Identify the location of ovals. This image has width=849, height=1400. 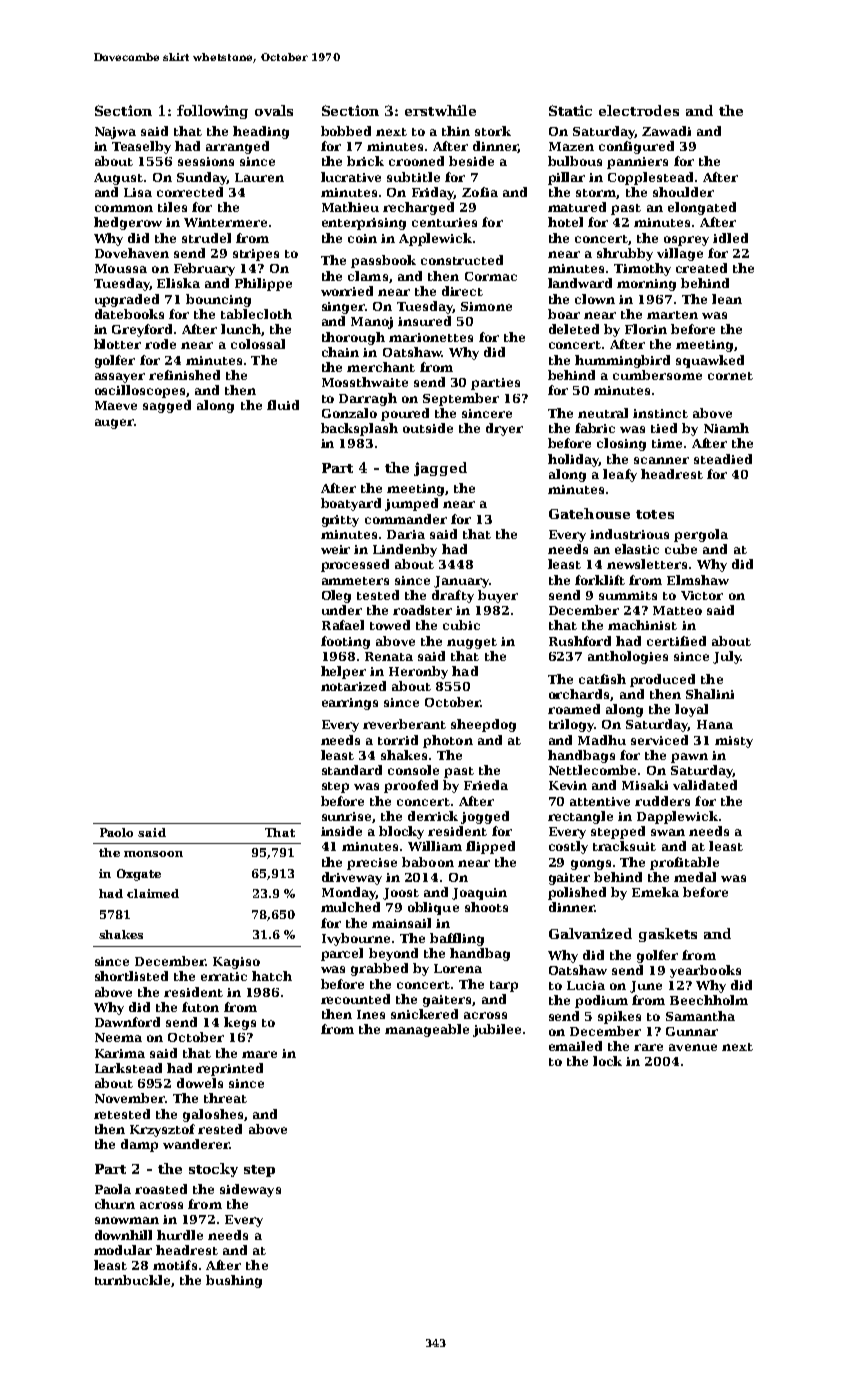
(274, 110).
